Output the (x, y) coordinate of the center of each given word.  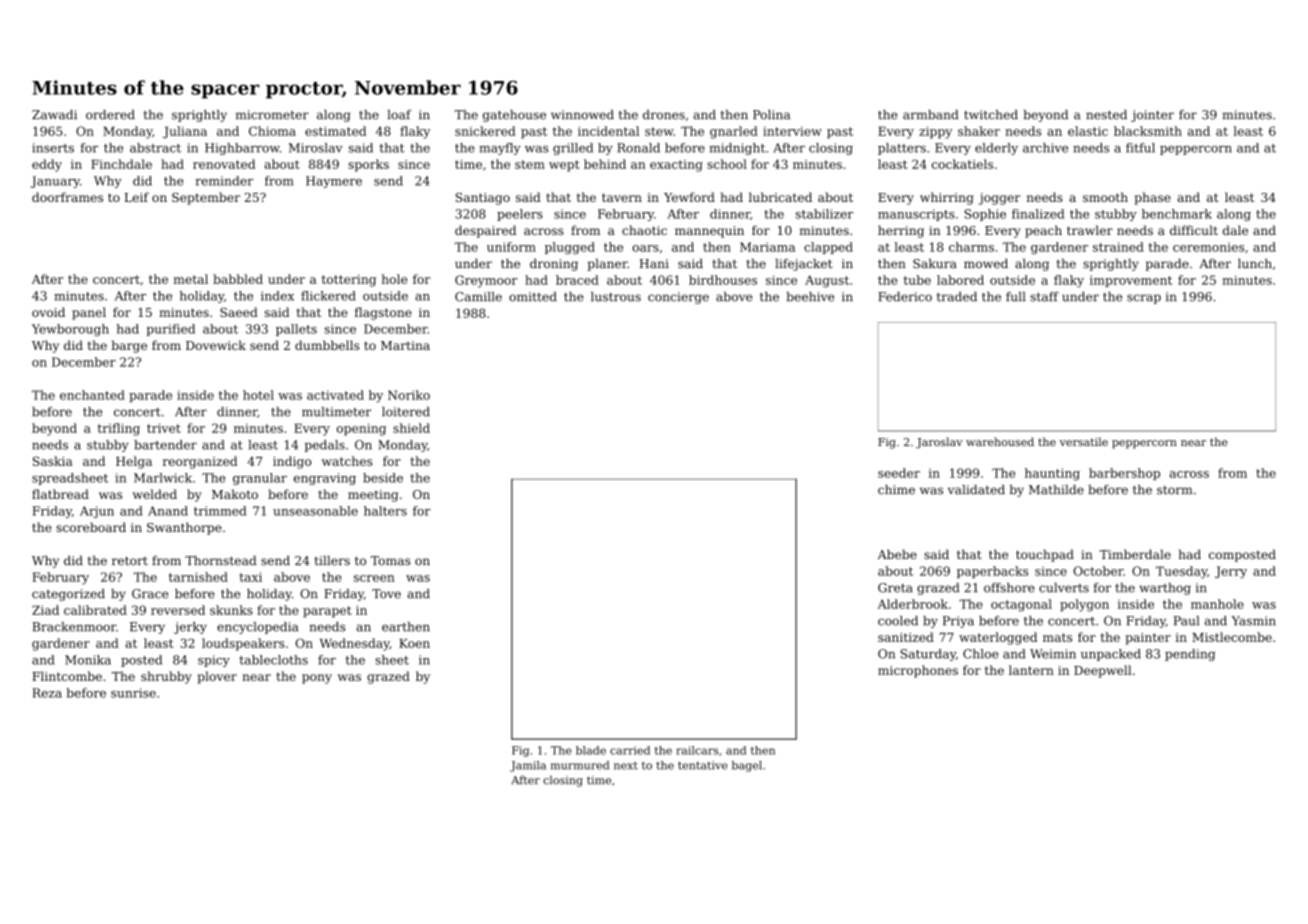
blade (591, 750)
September (206, 198)
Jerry (1231, 572)
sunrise (133, 693)
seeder (899, 473)
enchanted (92, 395)
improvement (1131, 281)
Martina (405, 345)
